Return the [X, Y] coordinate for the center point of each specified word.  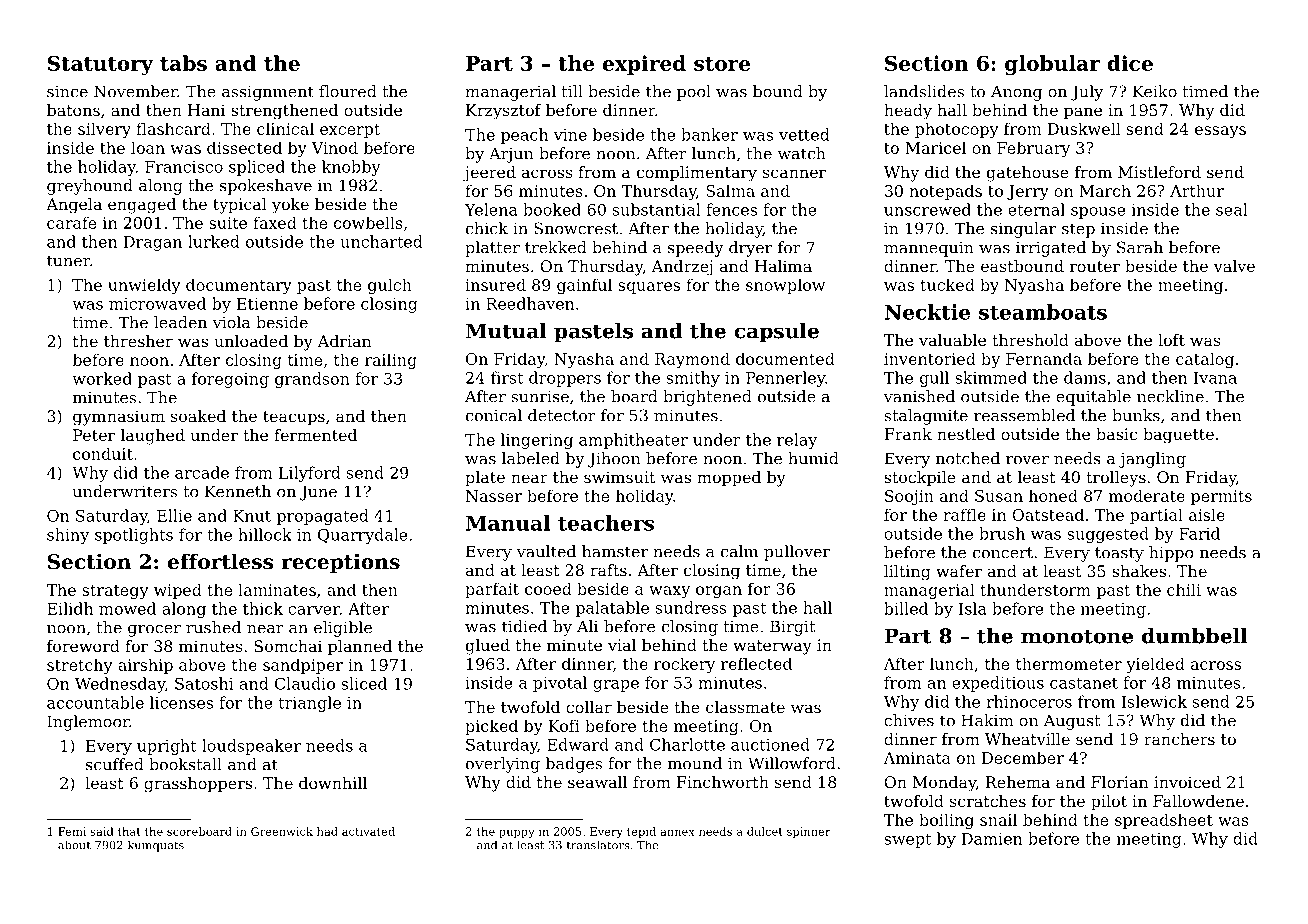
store [722, 64]
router [1095, 266]
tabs [183, 63]
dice [1130, 63]
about [74, 845]
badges [574, 765]
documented [785, 358]
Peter [94, 435]
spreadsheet [1164, 821]
